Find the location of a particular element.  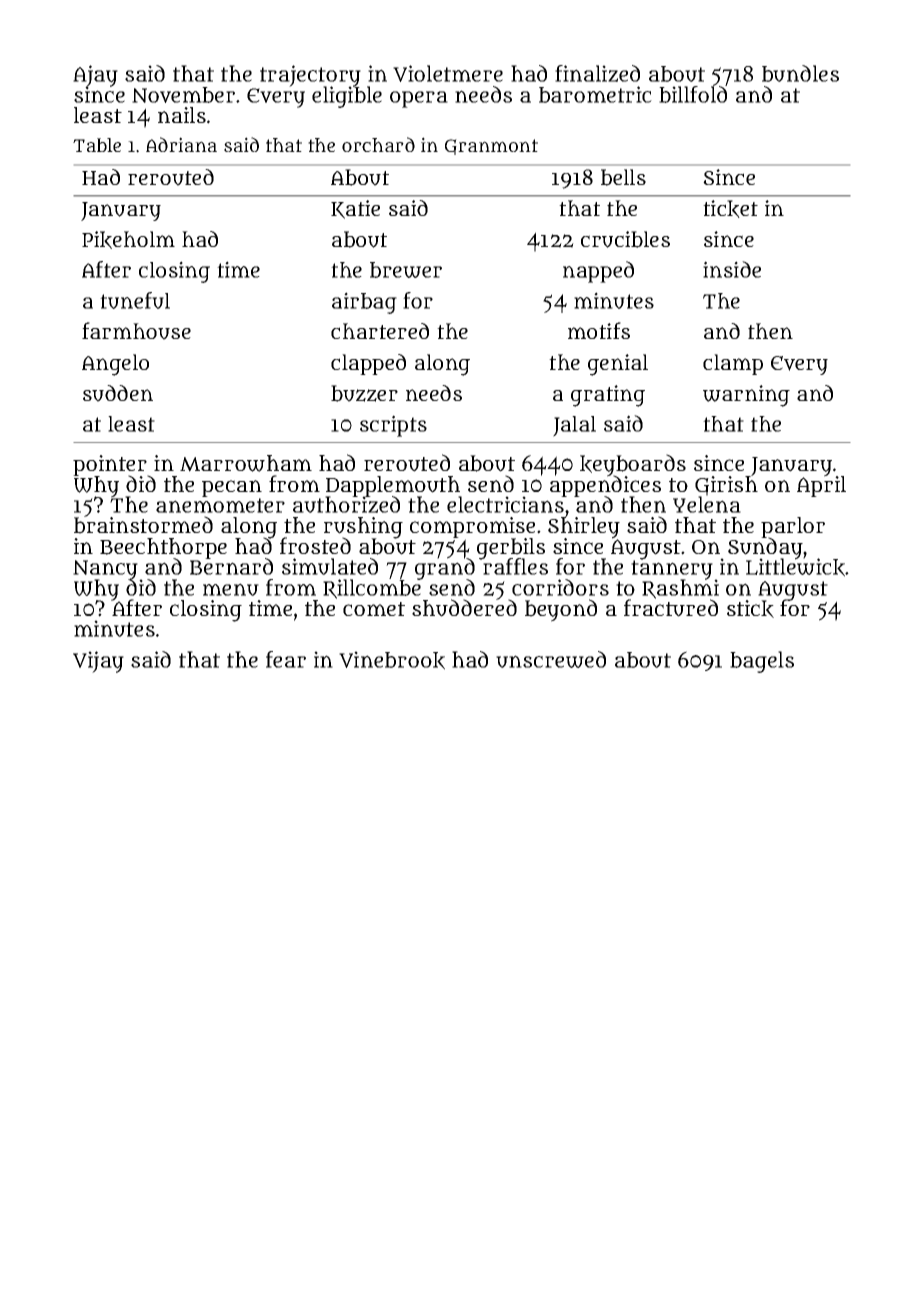

Violetmere is located at coordinates (448, 73).
